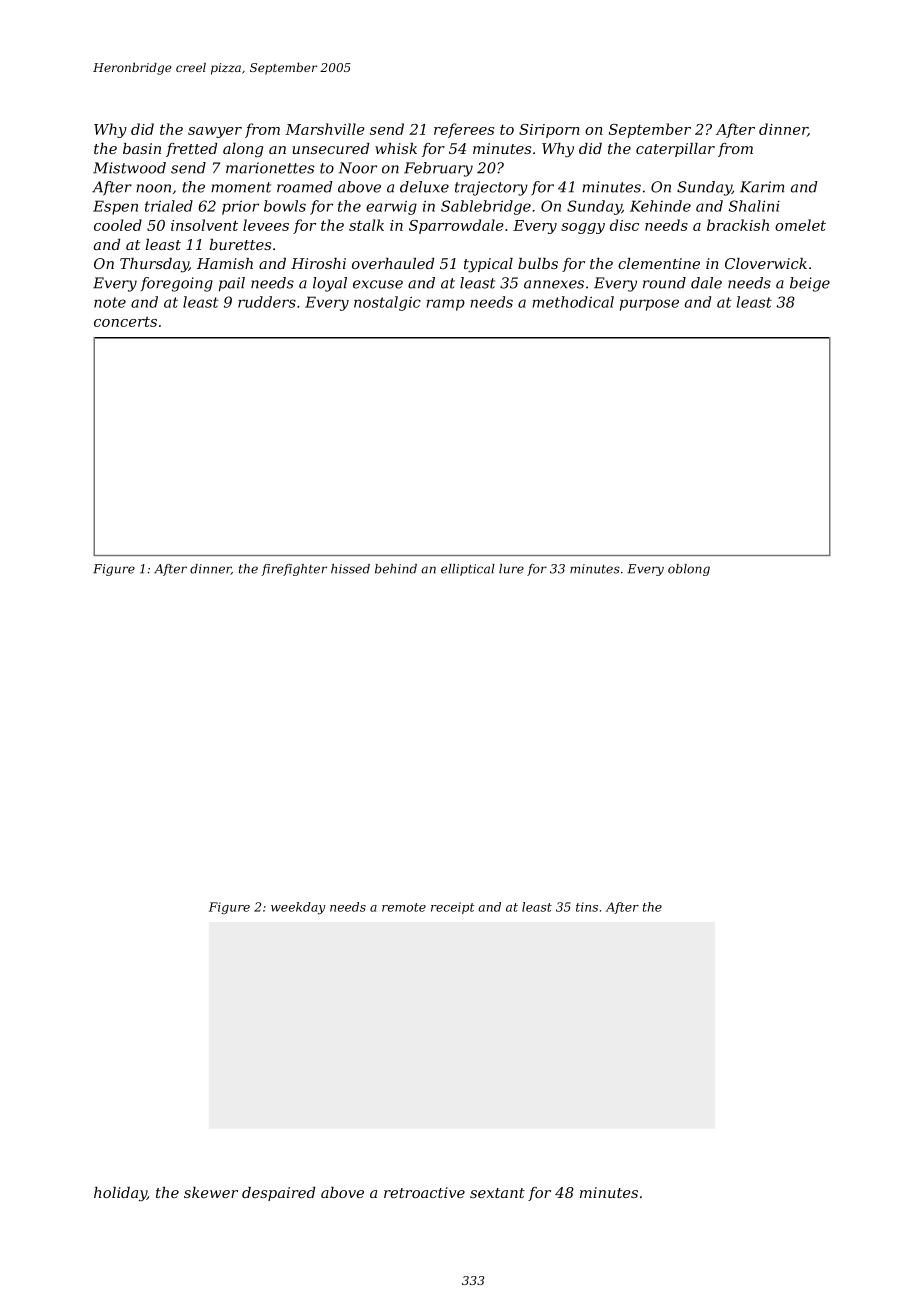 This image has width=924, height=1308. Describe the element at coordinates (497, 1193) in the image. I see `sextant` at that location.
